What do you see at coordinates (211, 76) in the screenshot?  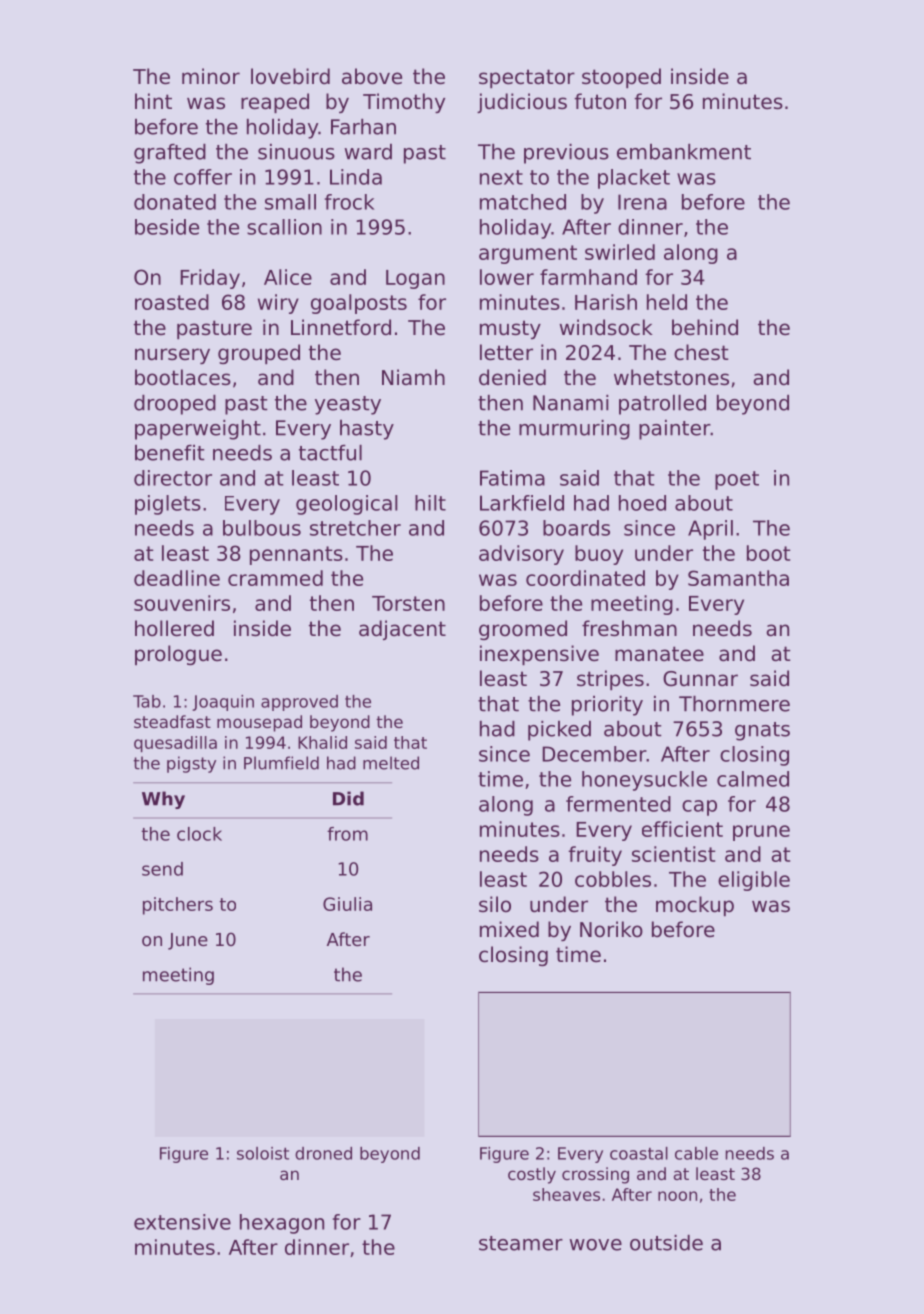 I see `minor` at bounding box center [211, 76].
